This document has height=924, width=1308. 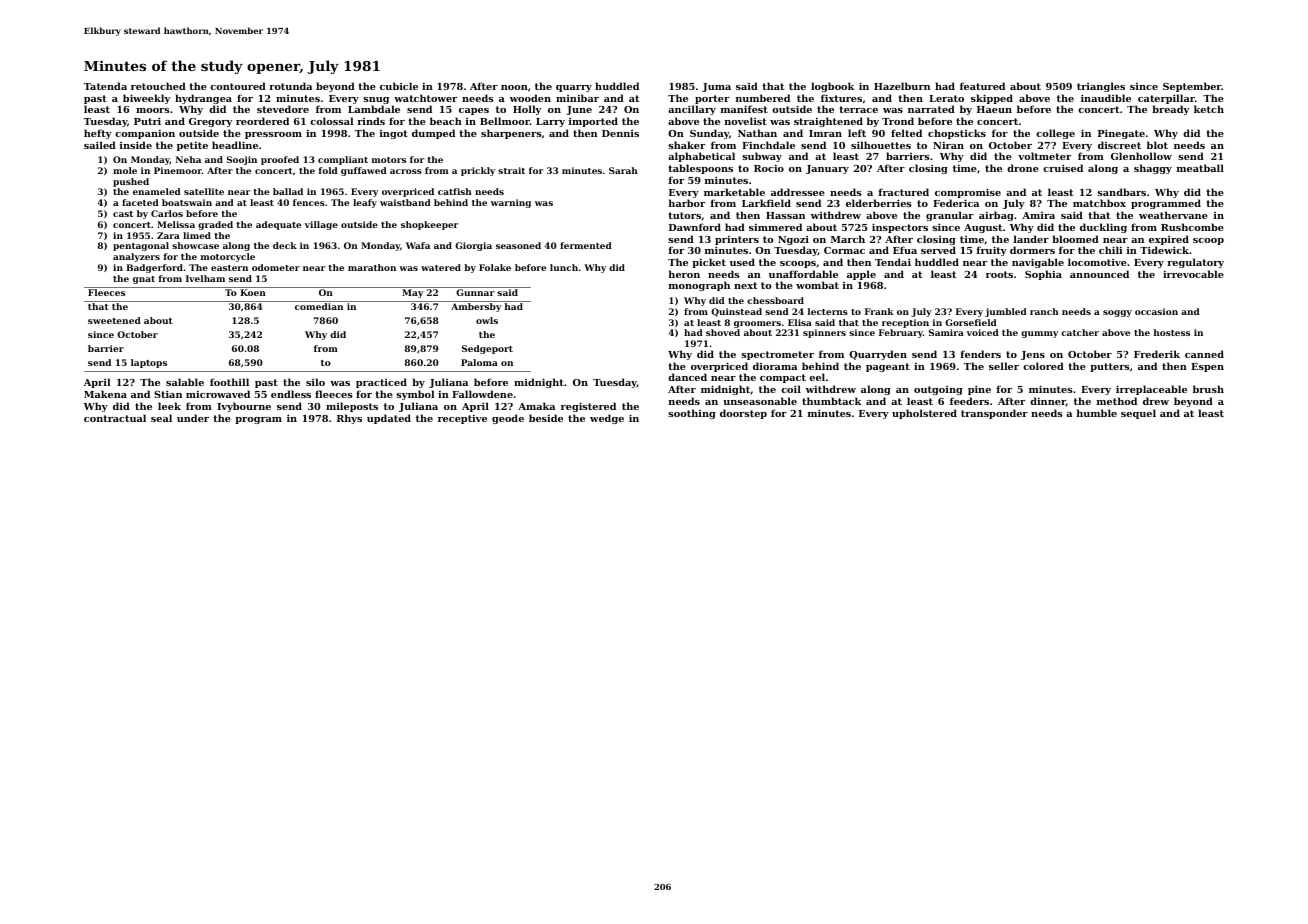 What do you see at coordinates (188, 159) in the document?
I see `Neha` at bounding box center [188, 159].
